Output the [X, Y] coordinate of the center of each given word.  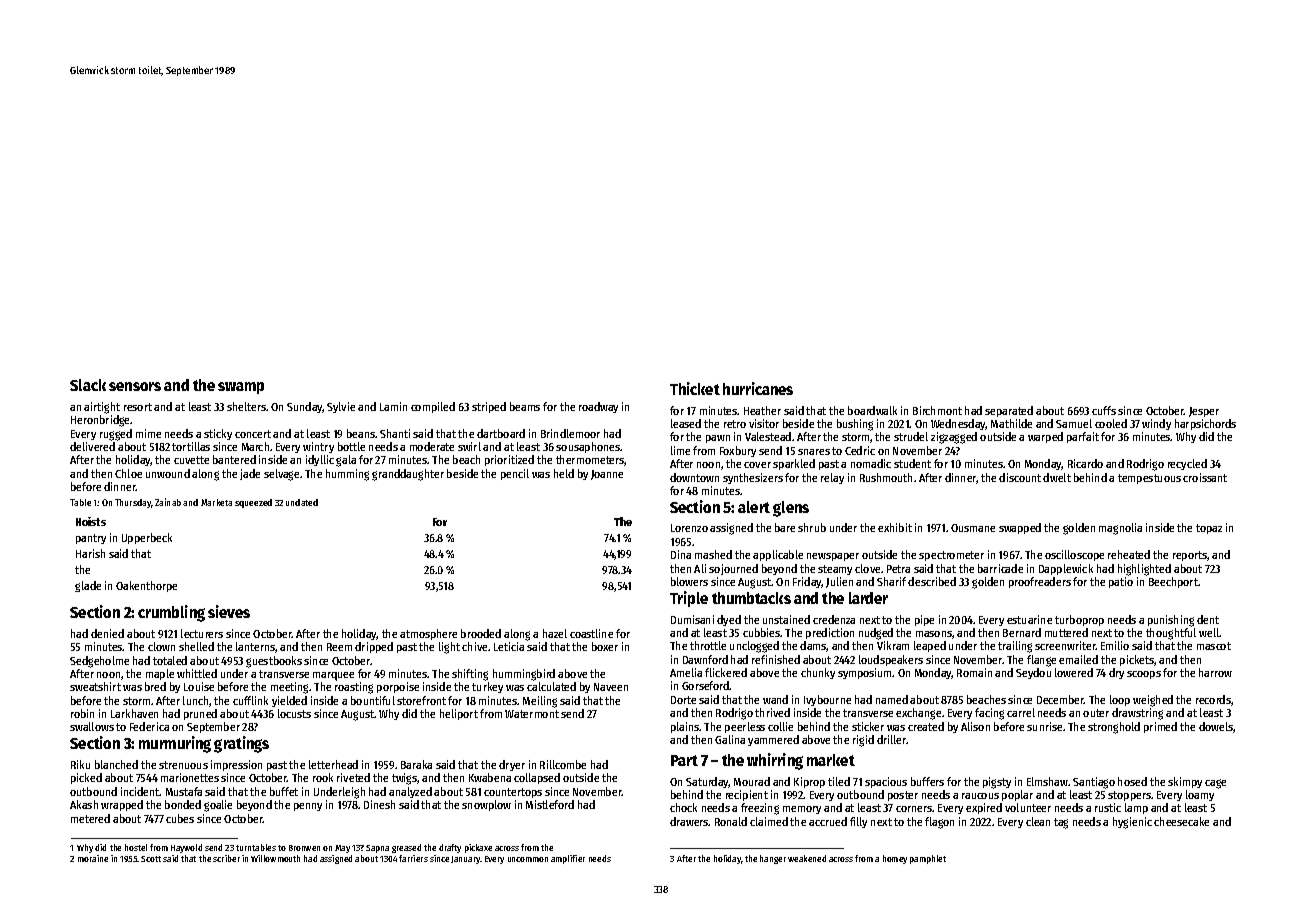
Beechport [1173, 582]
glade [88, 586]
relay [832, 478]
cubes [180, 818]
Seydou [1033, 673]
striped [489, 407]
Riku [80, 764]
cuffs [1104, 410]
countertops [513, 793]
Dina [681, 554]
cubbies [762, 632]
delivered [92, 446]
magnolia [1120, 529]
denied [107, 633]
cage [1215, 784]
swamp [241, 388]
